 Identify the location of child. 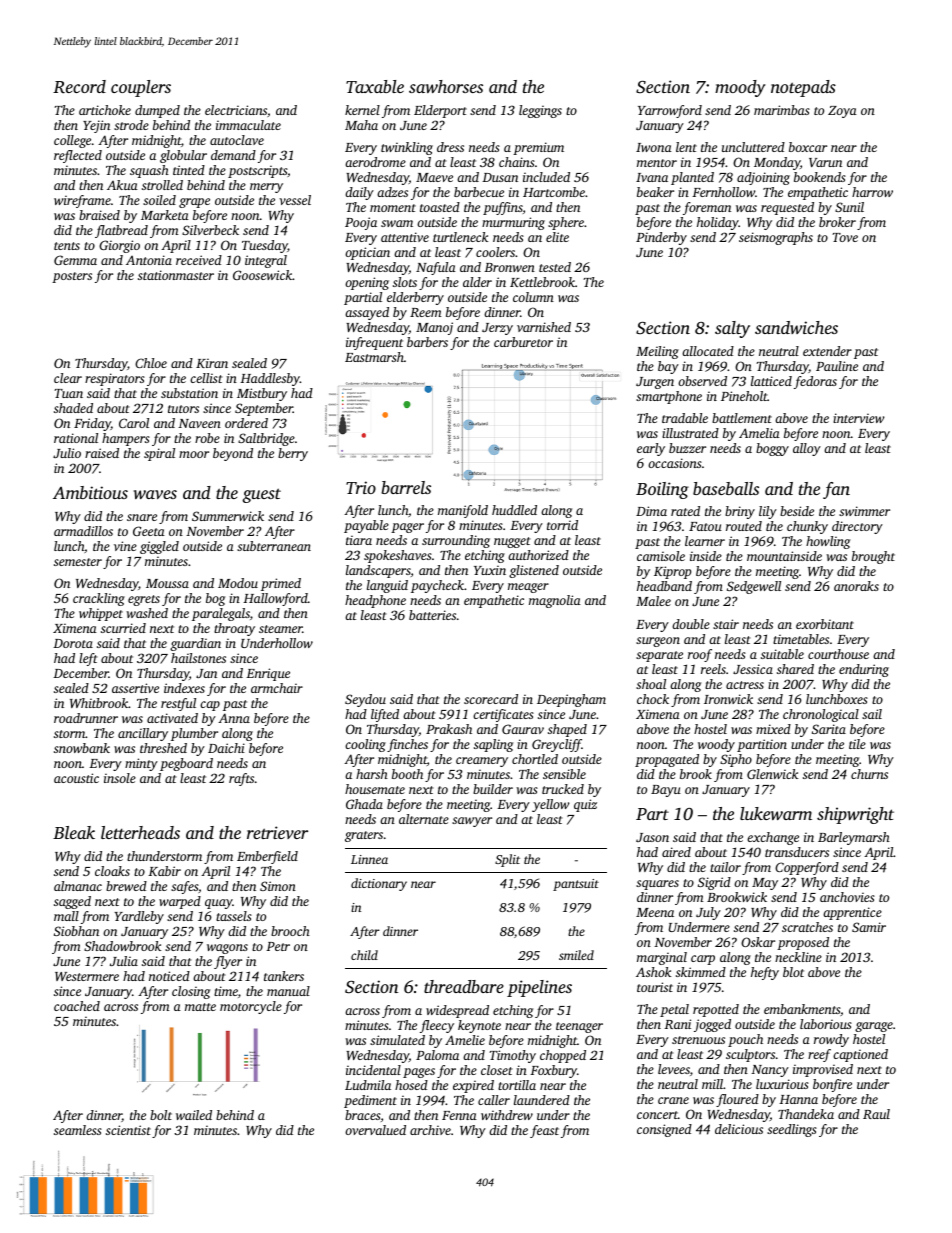
(364, 955).
